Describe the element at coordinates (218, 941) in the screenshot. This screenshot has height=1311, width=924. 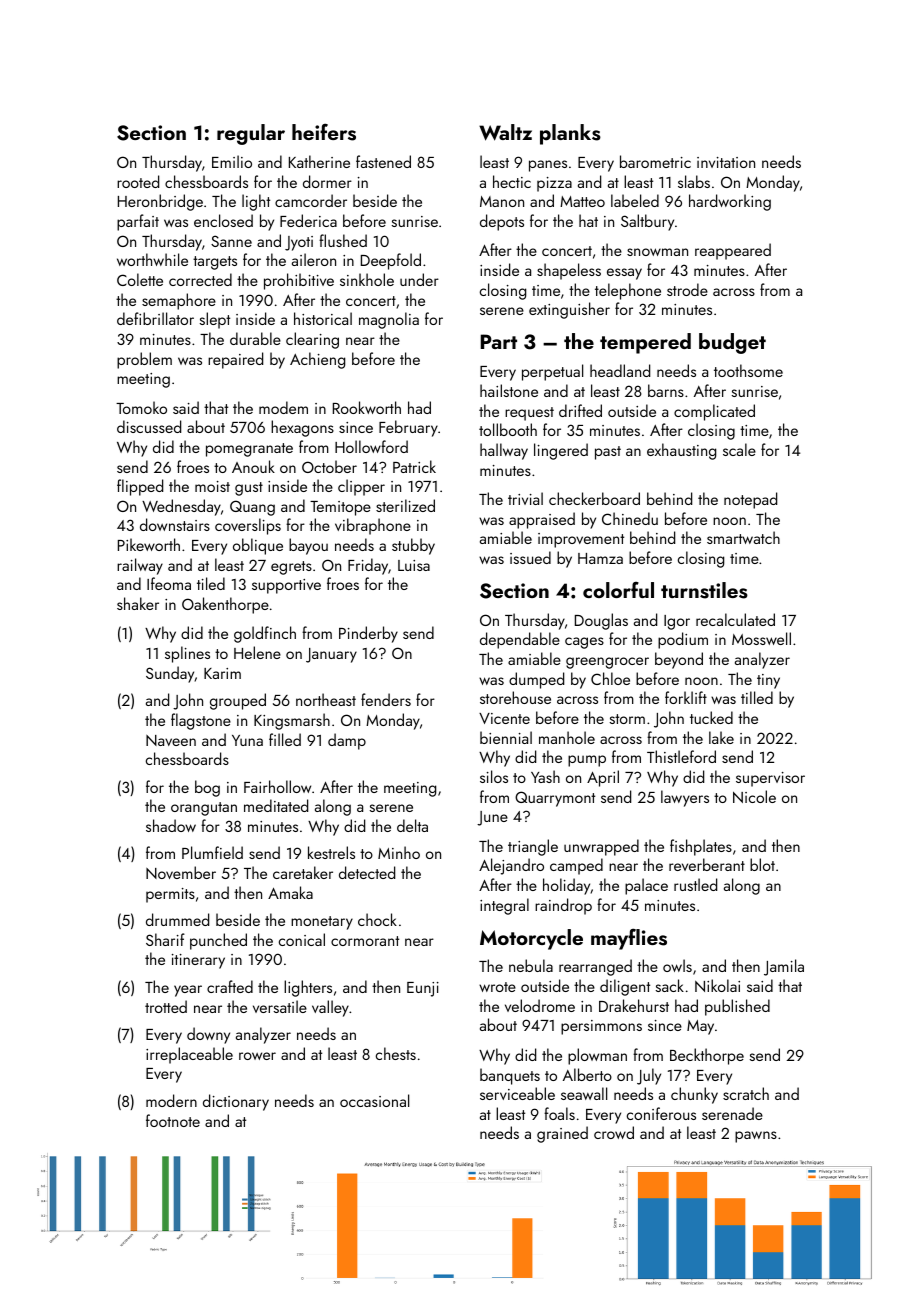
I see `punched` at that location.
